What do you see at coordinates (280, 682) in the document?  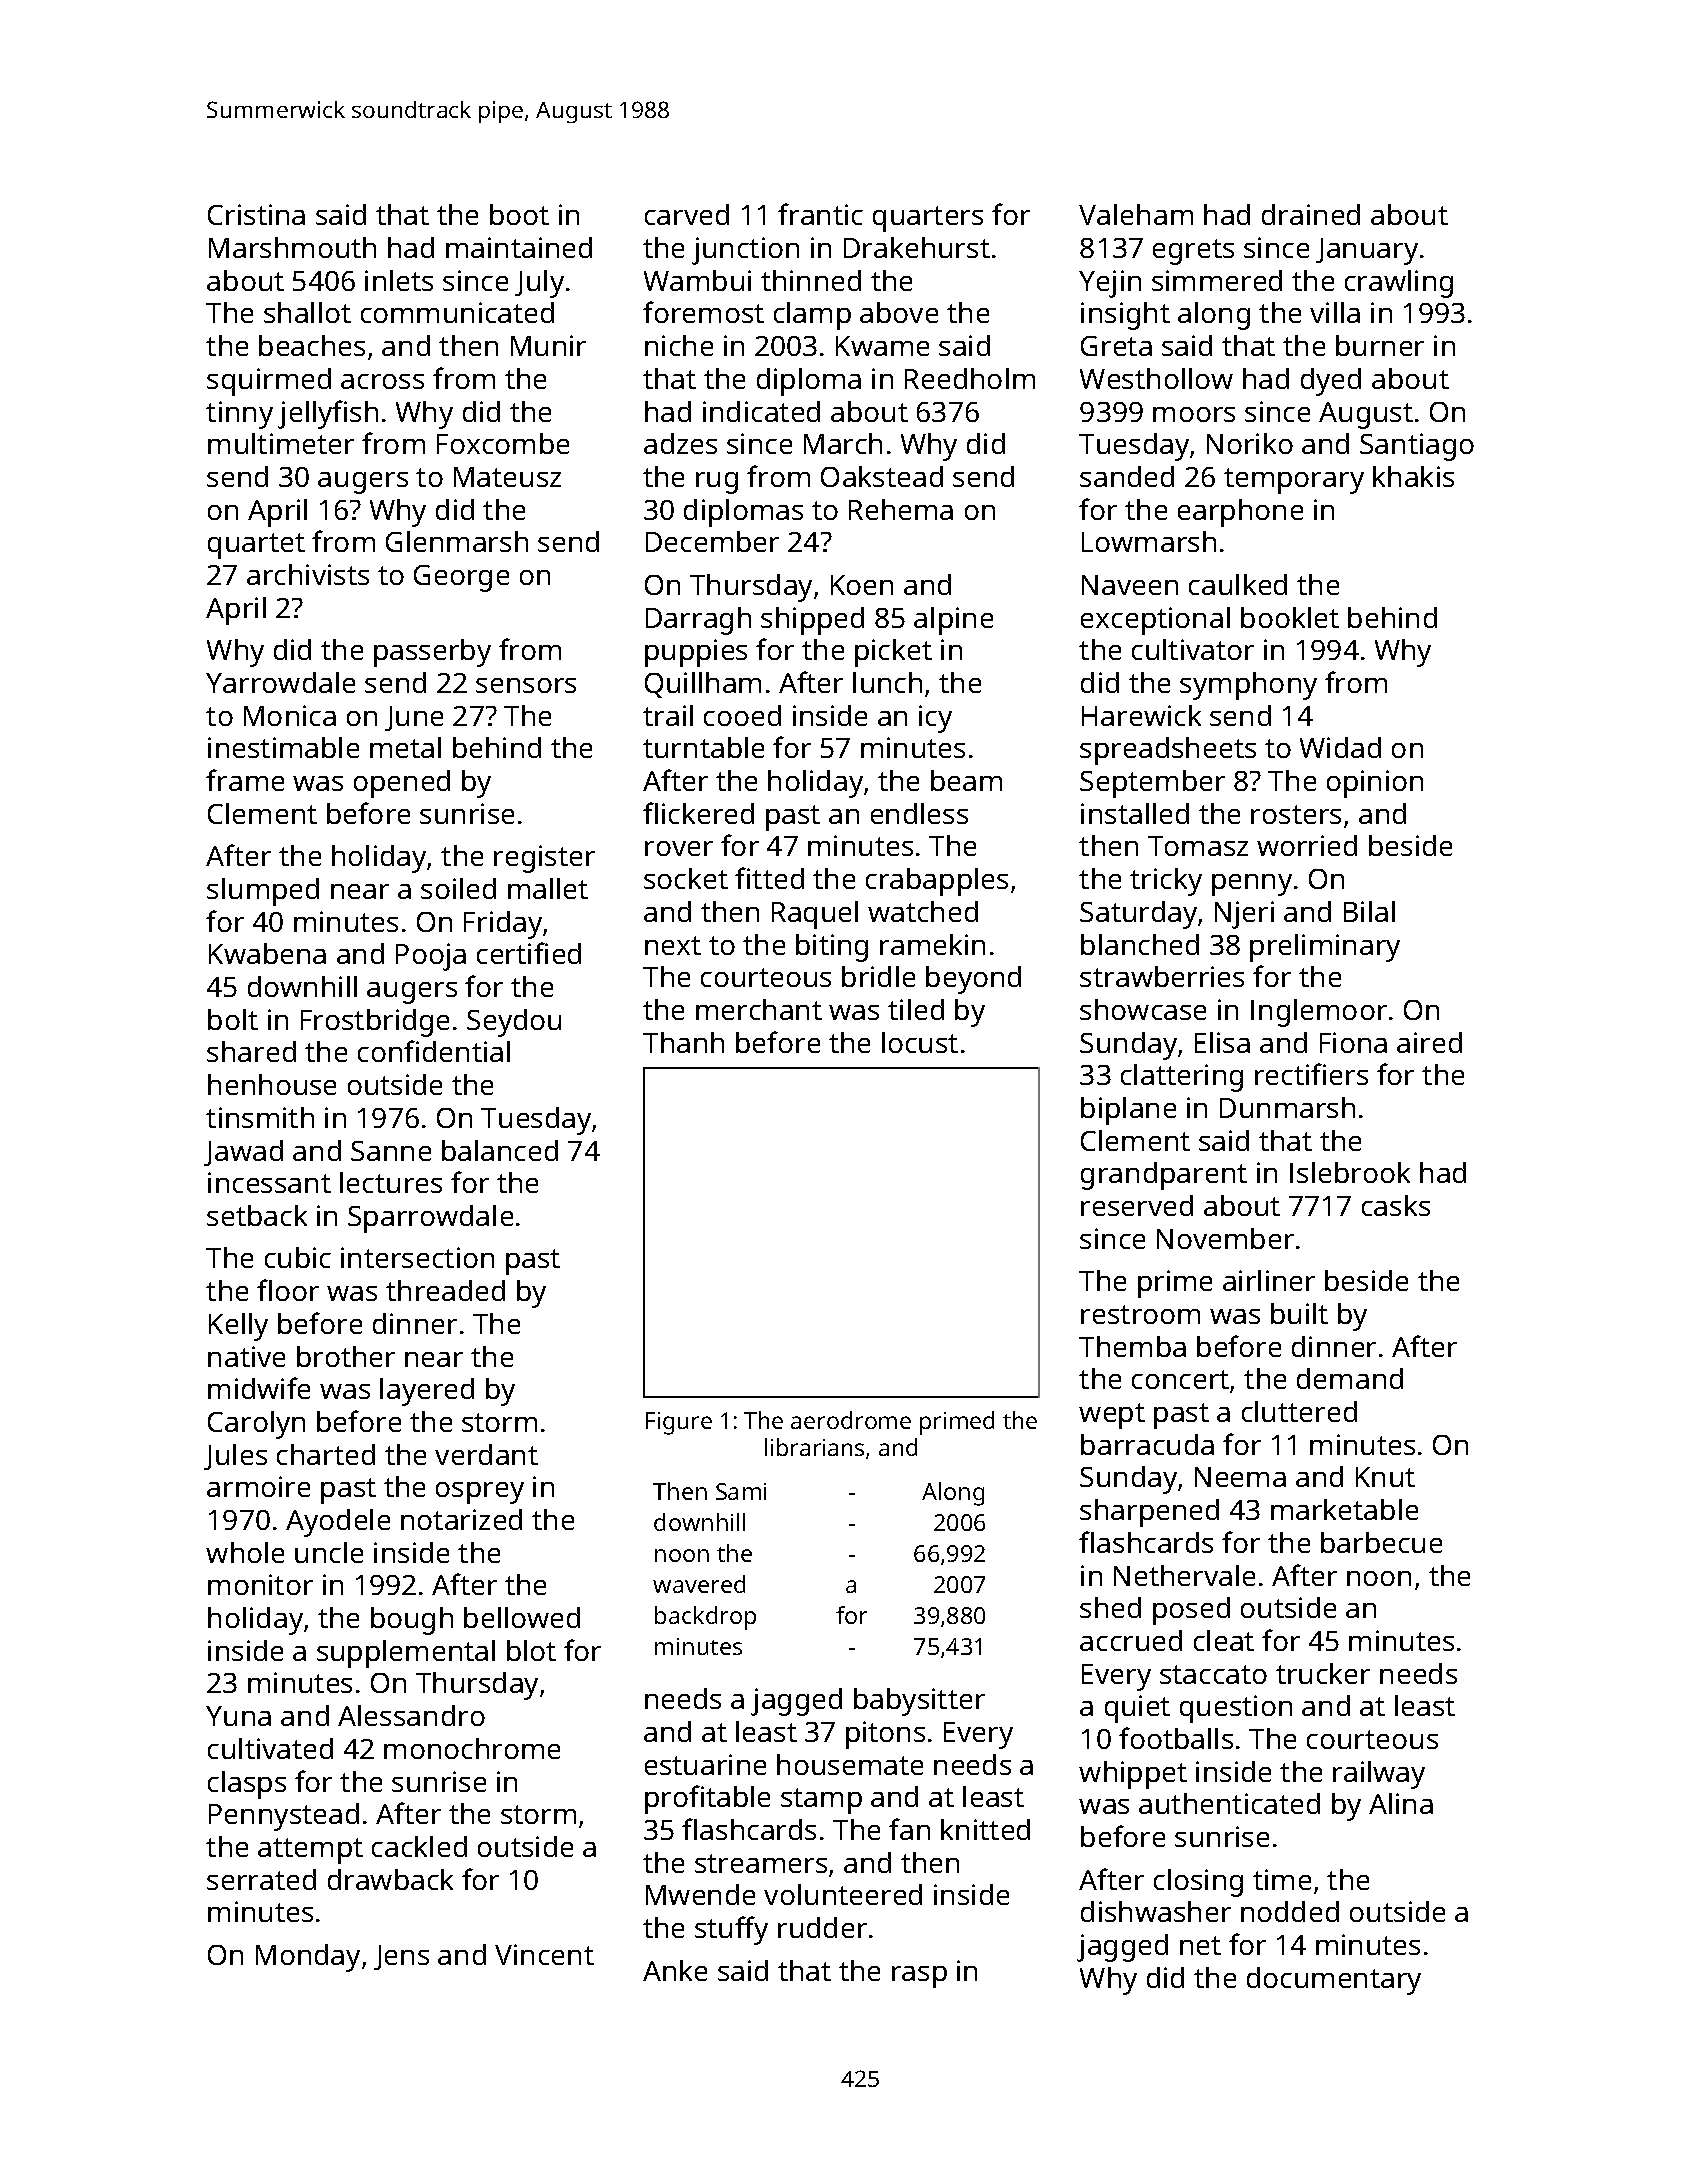 I see `Yarrowdale` at bounding box center [280, 682].
